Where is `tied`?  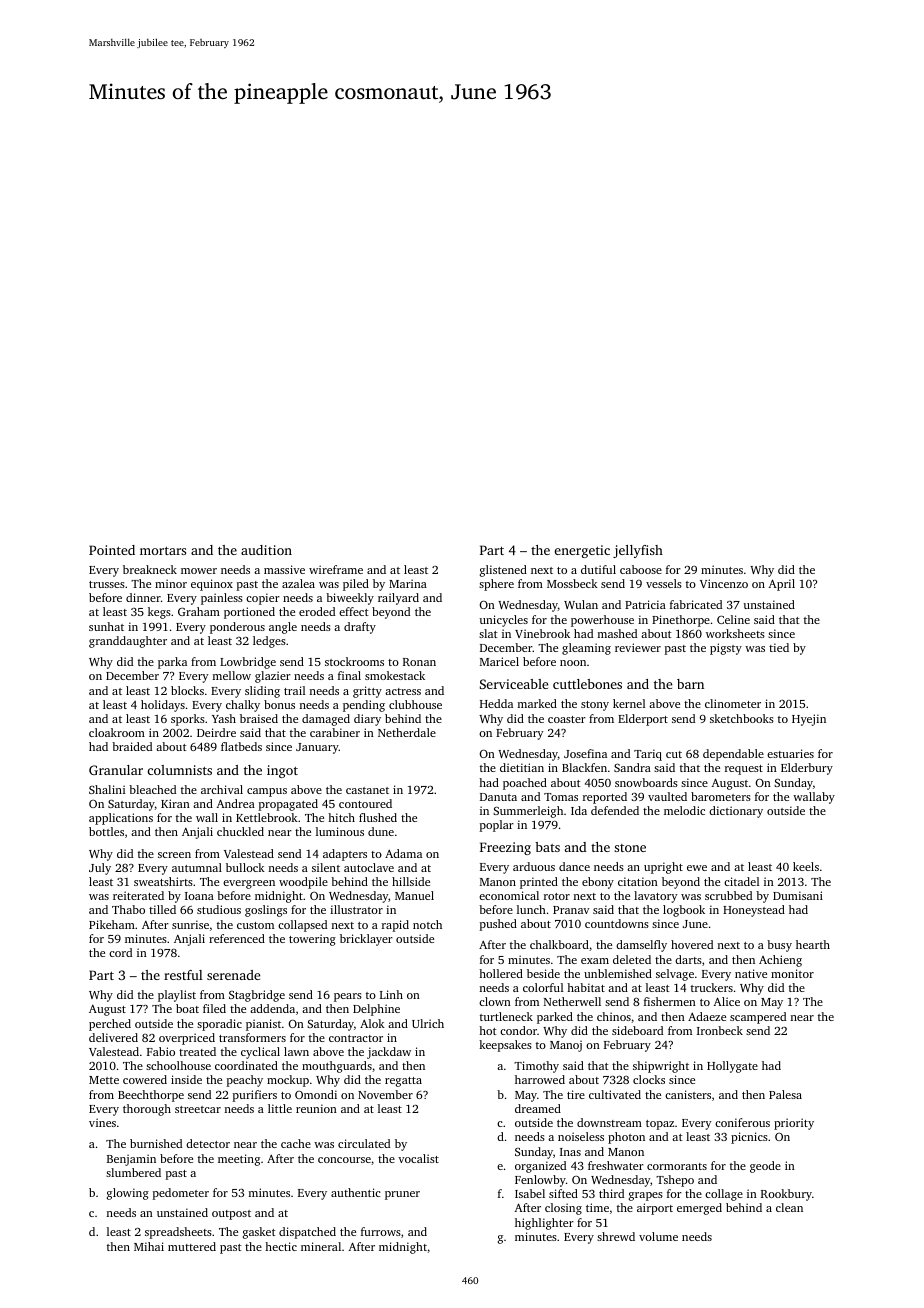 tied is located at coordinates (779, 647).
